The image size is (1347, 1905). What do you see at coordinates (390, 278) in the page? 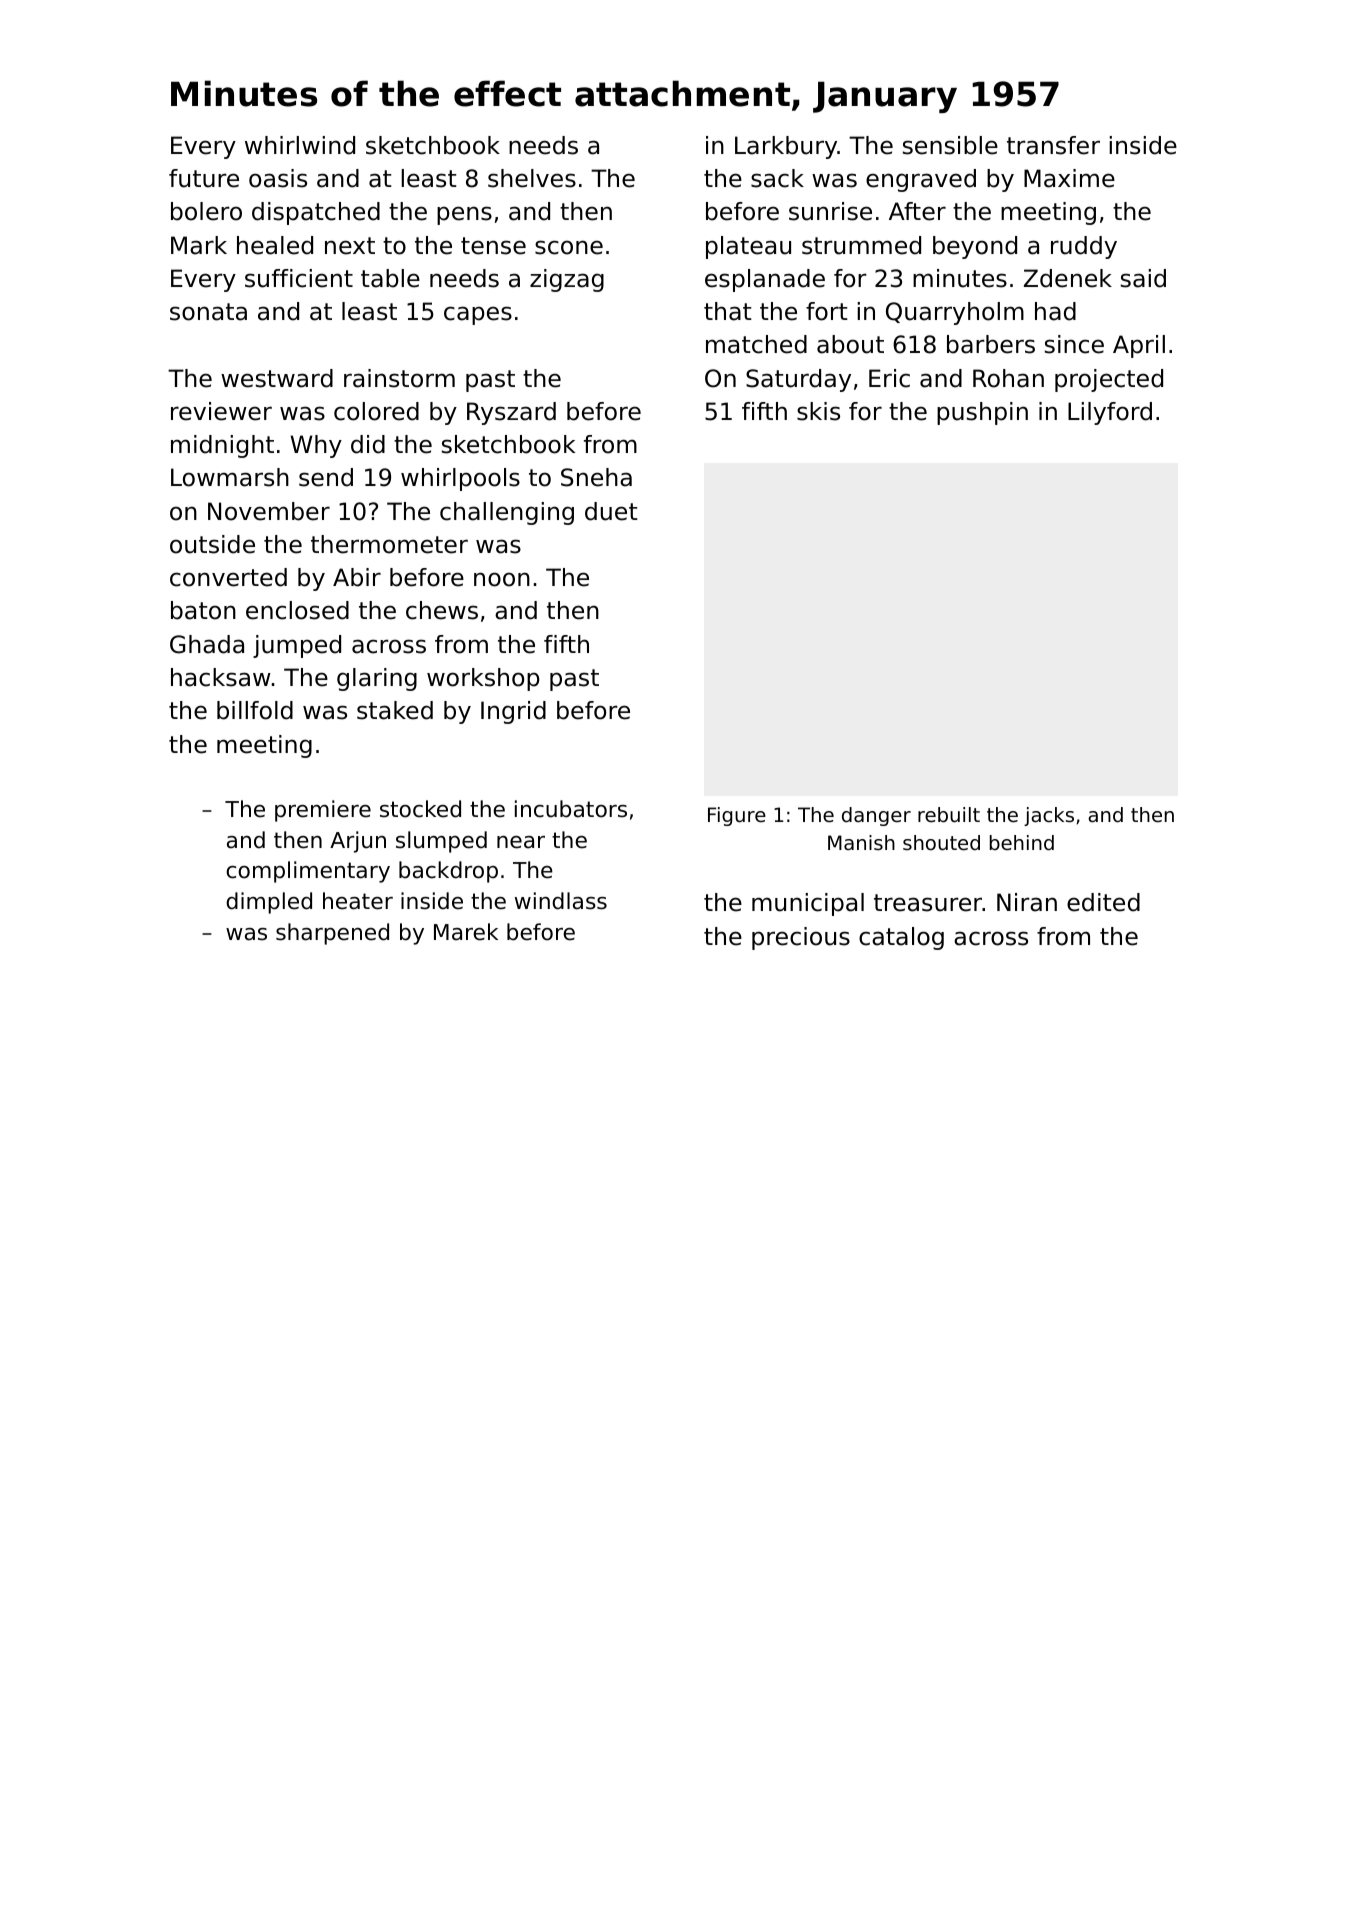
I see `table` at bounding box center [390, 278].
